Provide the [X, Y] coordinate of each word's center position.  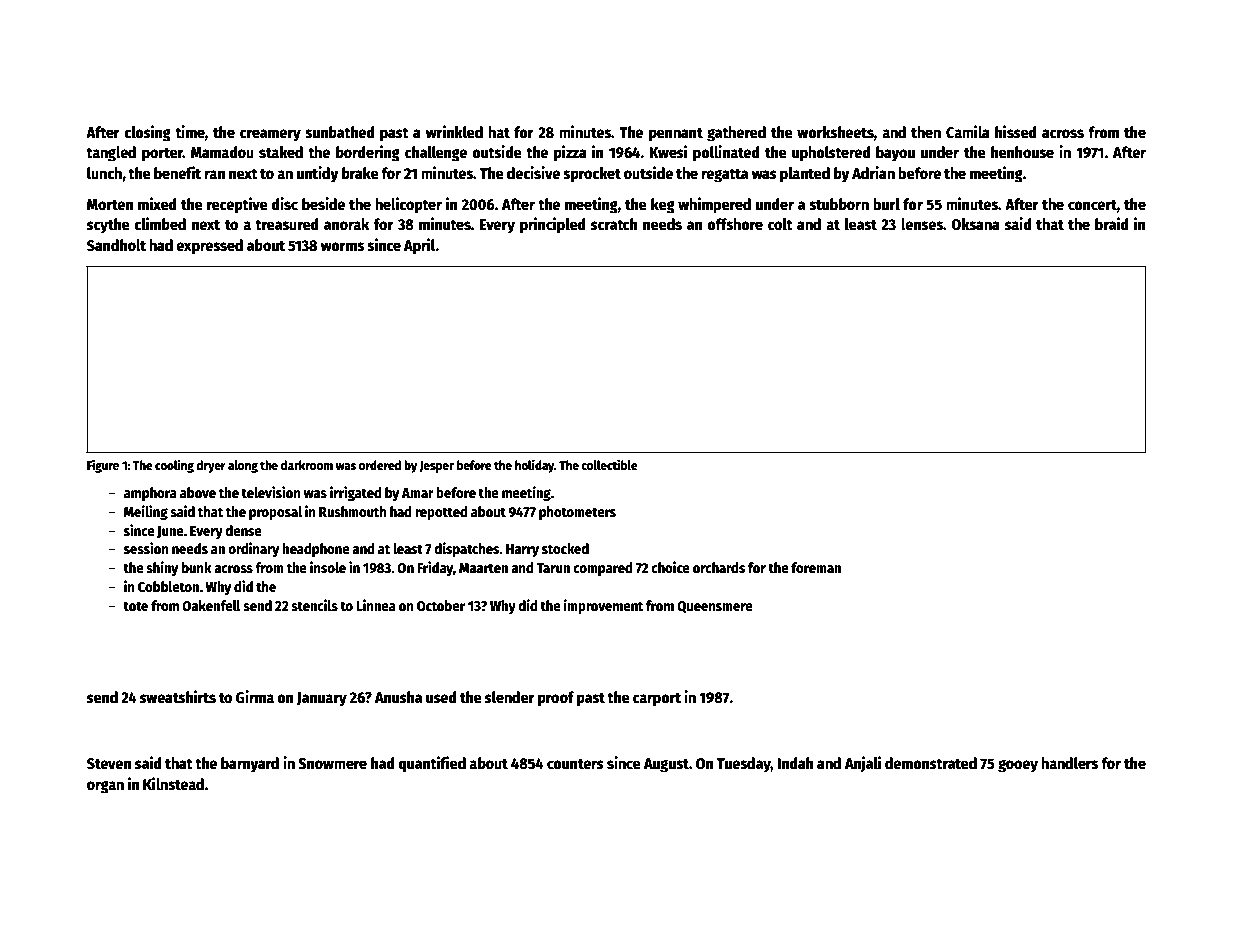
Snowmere [332, 764]
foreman [816, 567]
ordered [380, 465]
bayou [895, 154]
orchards [719, 567]
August [666, 765]
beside [323, 204]
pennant [676, 135]
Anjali [863, 764]
